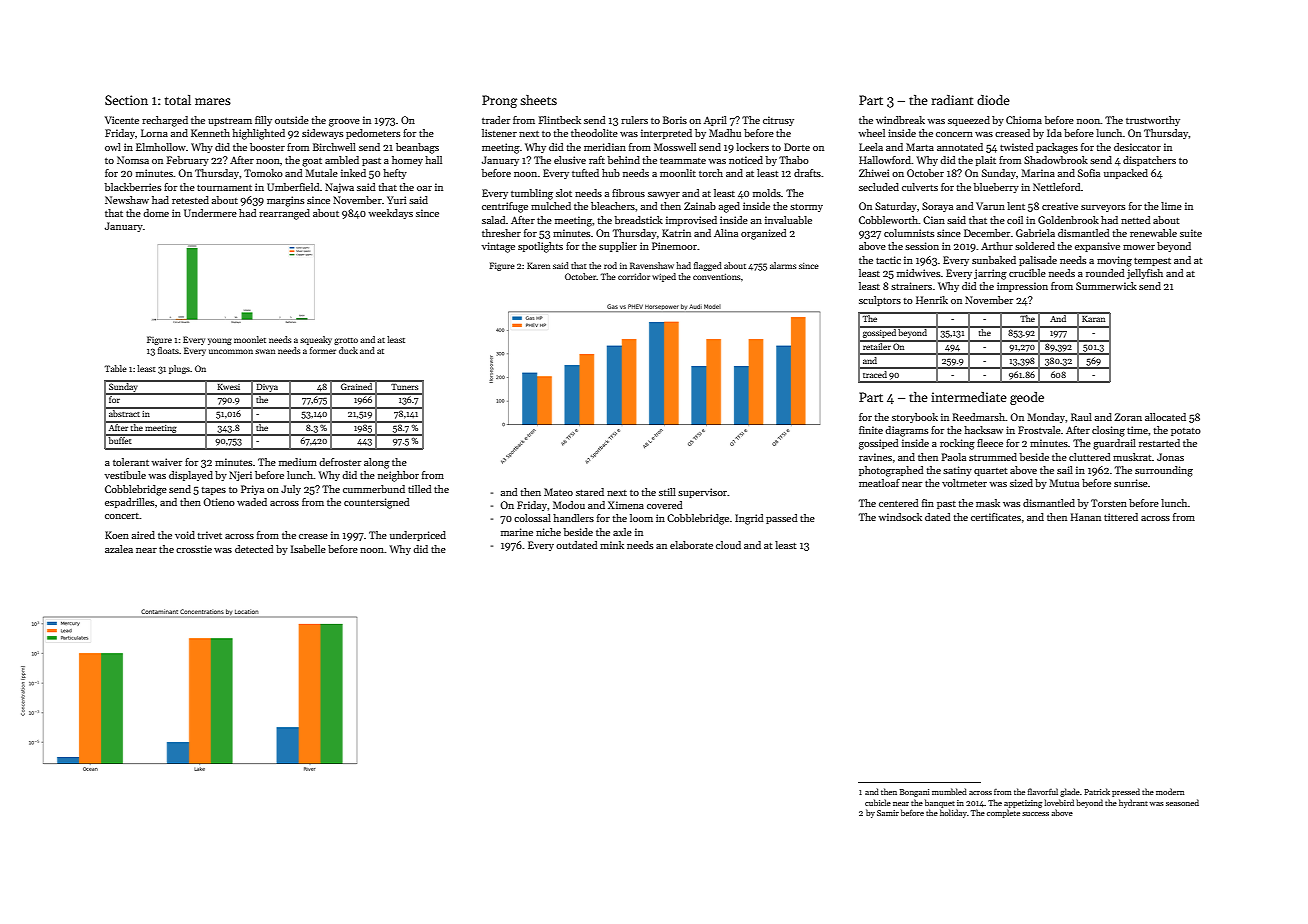  What do you see at coordinates (1065, 470) in the document?
I see `sail` at bounding box center [1065, 470].
